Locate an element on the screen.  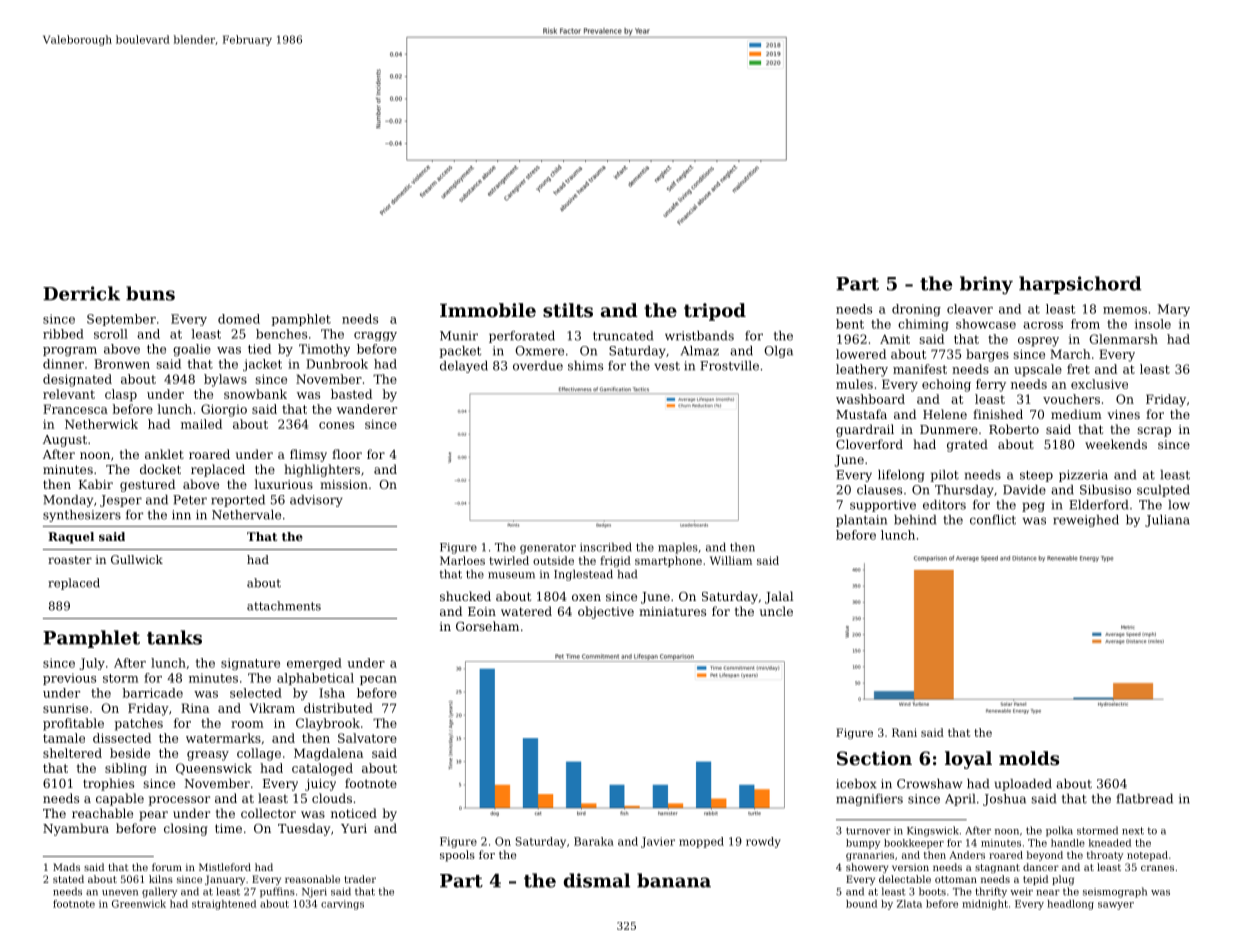
perforated is located at coordinates (522, 337).
